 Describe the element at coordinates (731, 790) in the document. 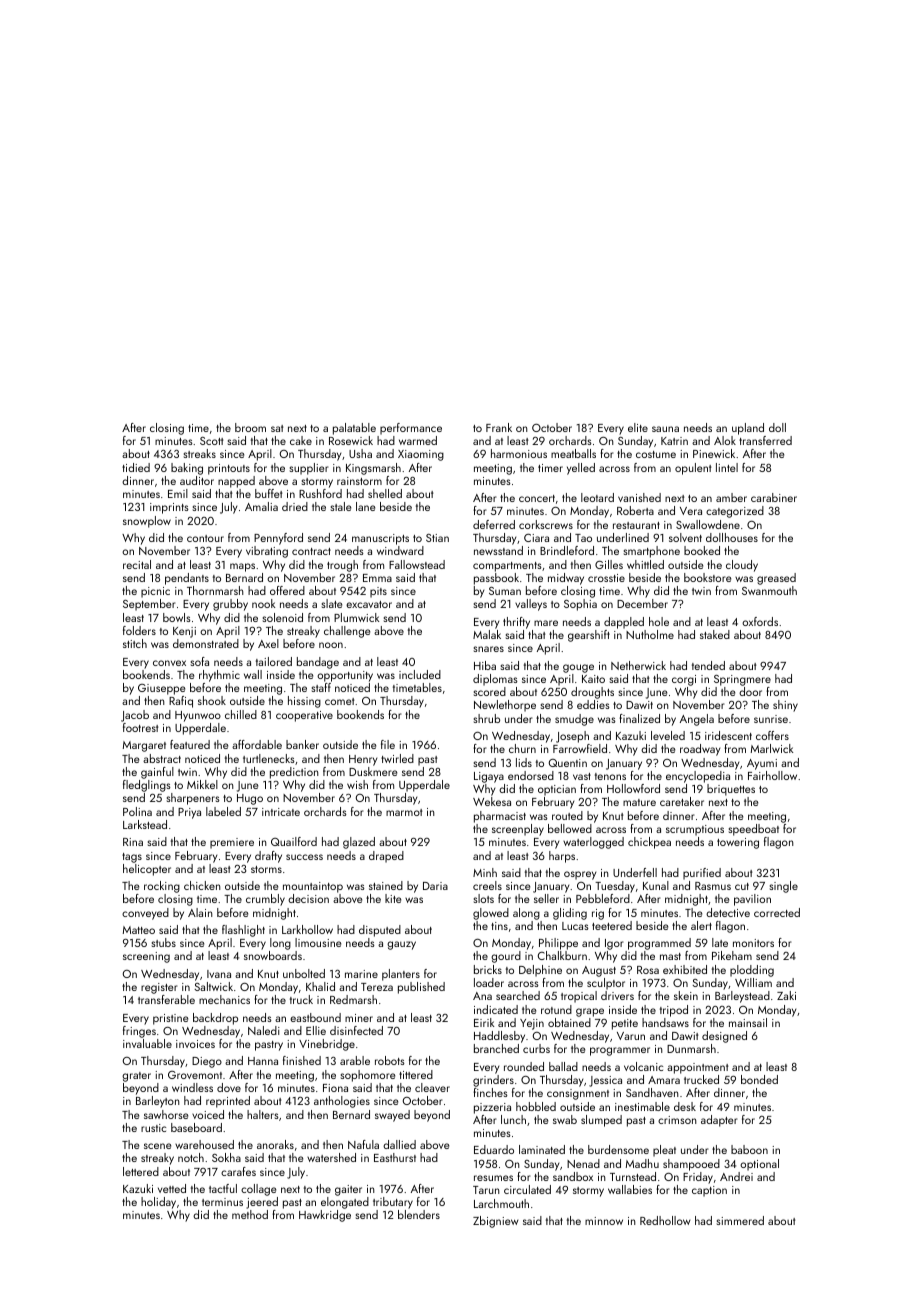

I see `briquettes` at that location.
